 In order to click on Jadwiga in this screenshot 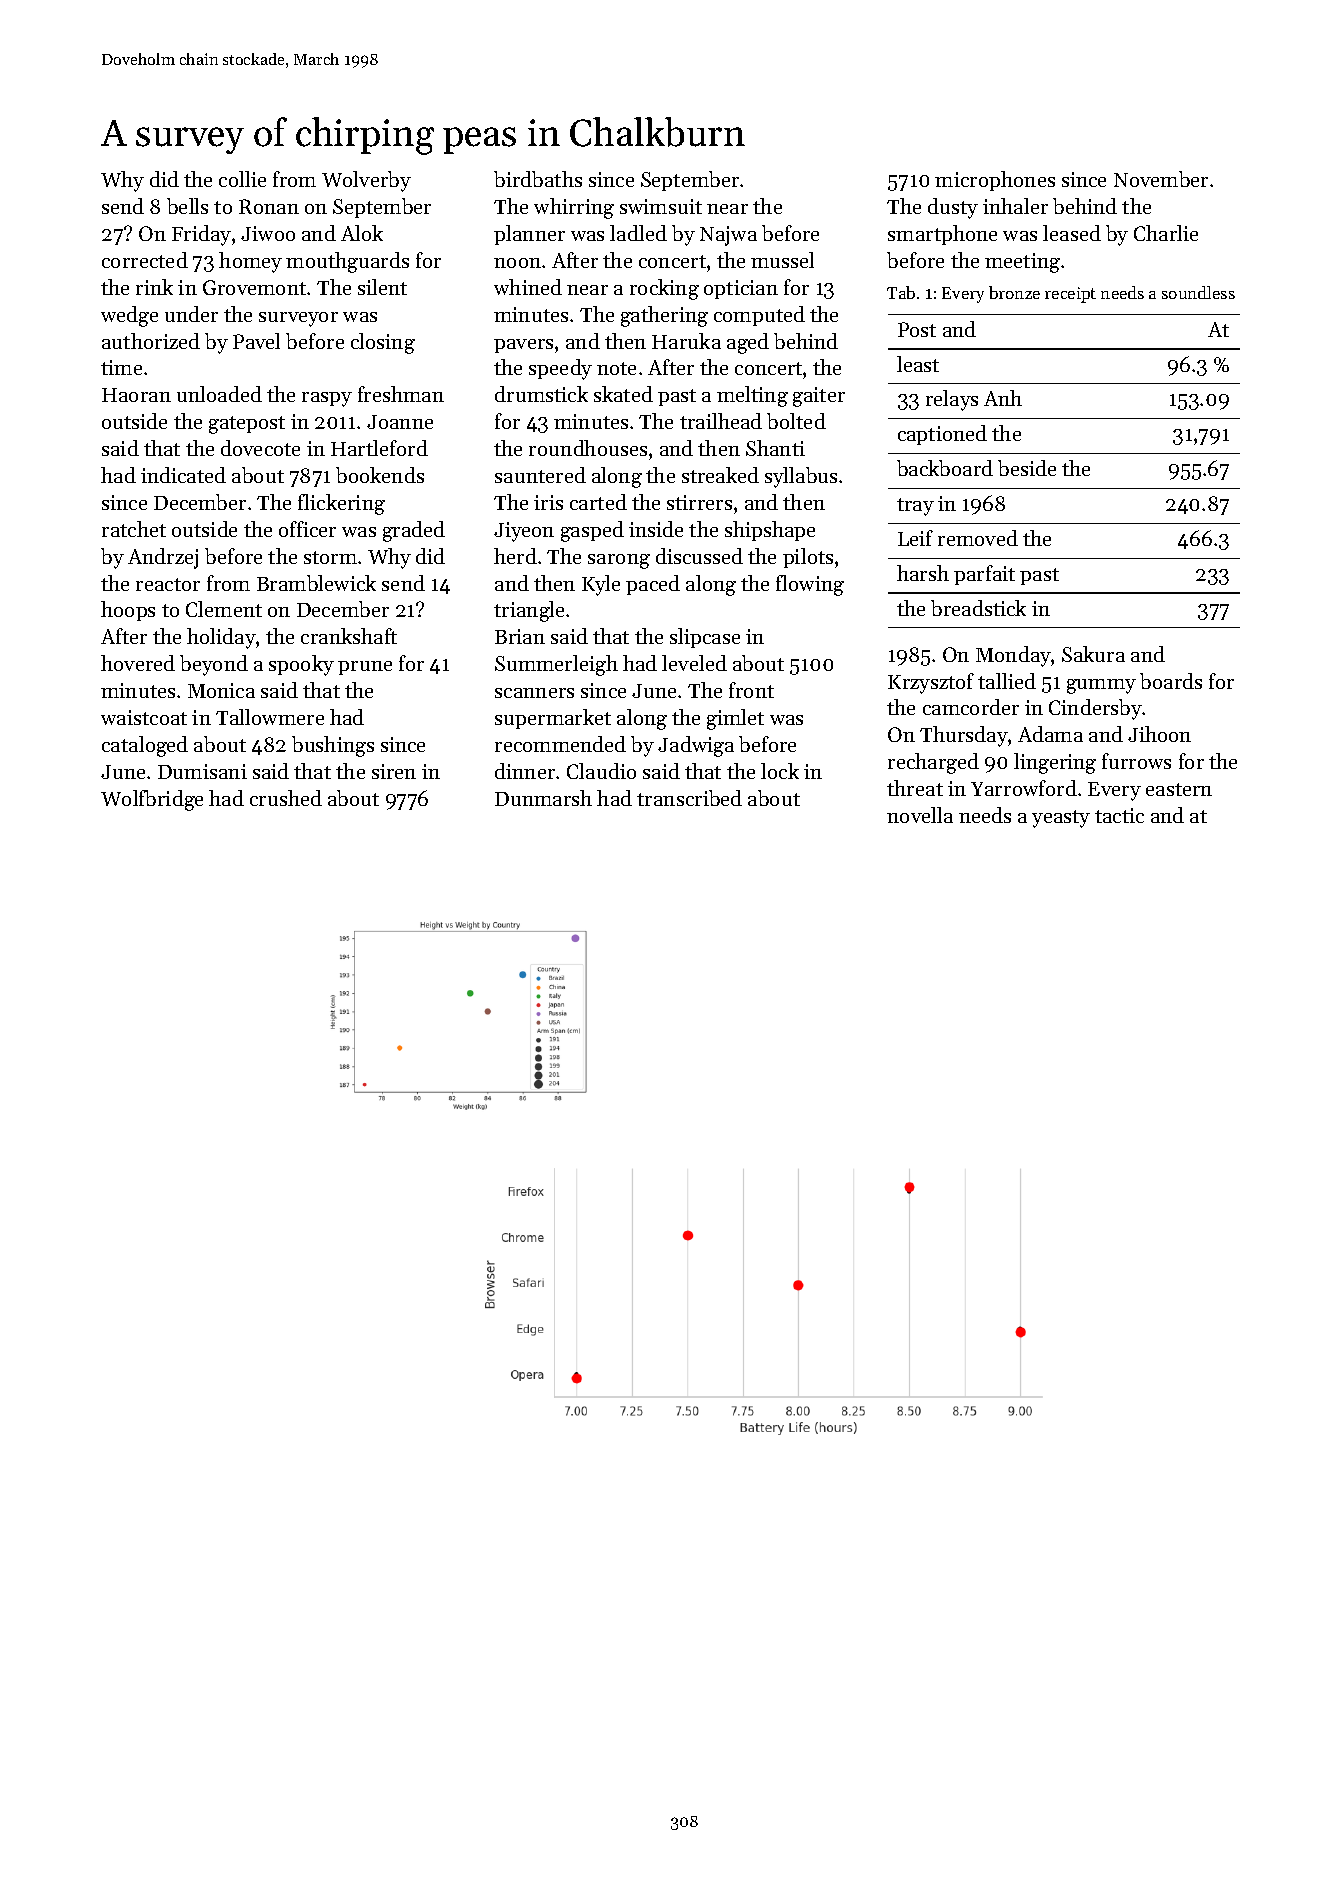, I will do `click(696, 746)`.
